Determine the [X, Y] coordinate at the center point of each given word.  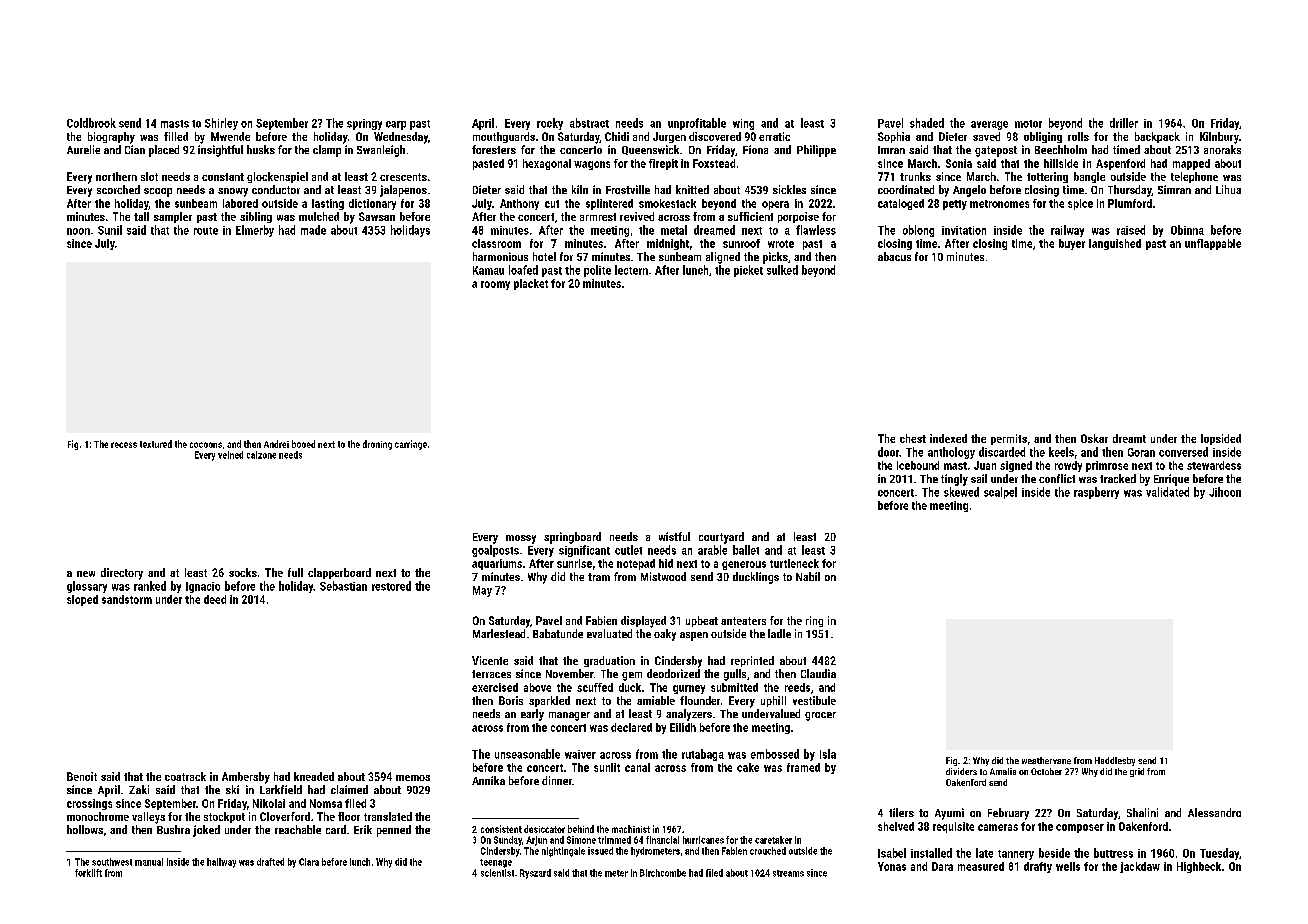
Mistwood [663, 576]
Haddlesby [1115, 761]
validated [1167, 492]
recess [124, 445]
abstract [589, 123]
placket [531, 284]
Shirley [221, 124]
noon [78, 231]
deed [215, 599]
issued [600, 851]
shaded [927, 123]
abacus [894, 256]
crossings [89, 804]
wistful [674, 536]
